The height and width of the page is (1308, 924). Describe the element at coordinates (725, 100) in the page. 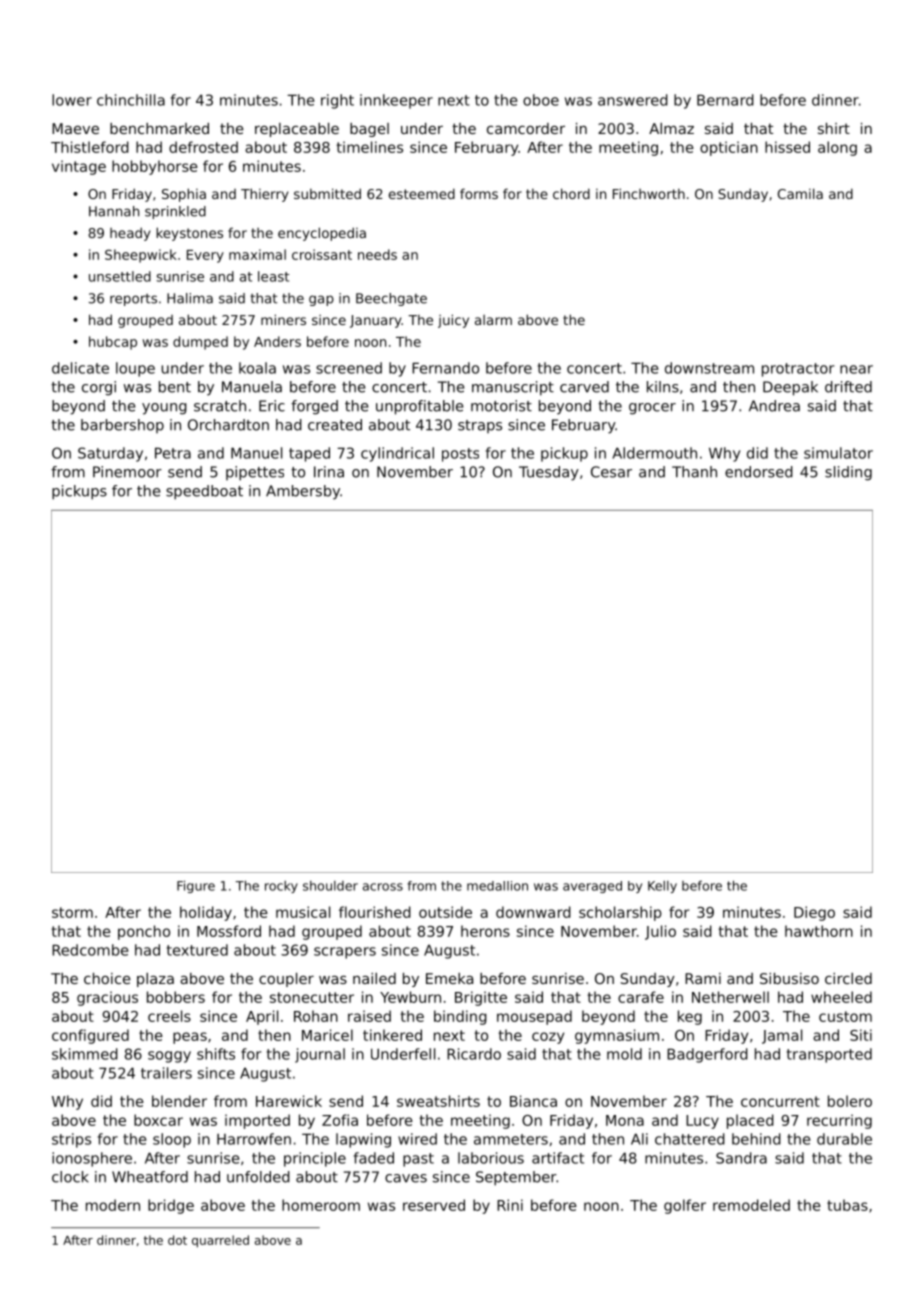

I see `Bernard` at that location.
